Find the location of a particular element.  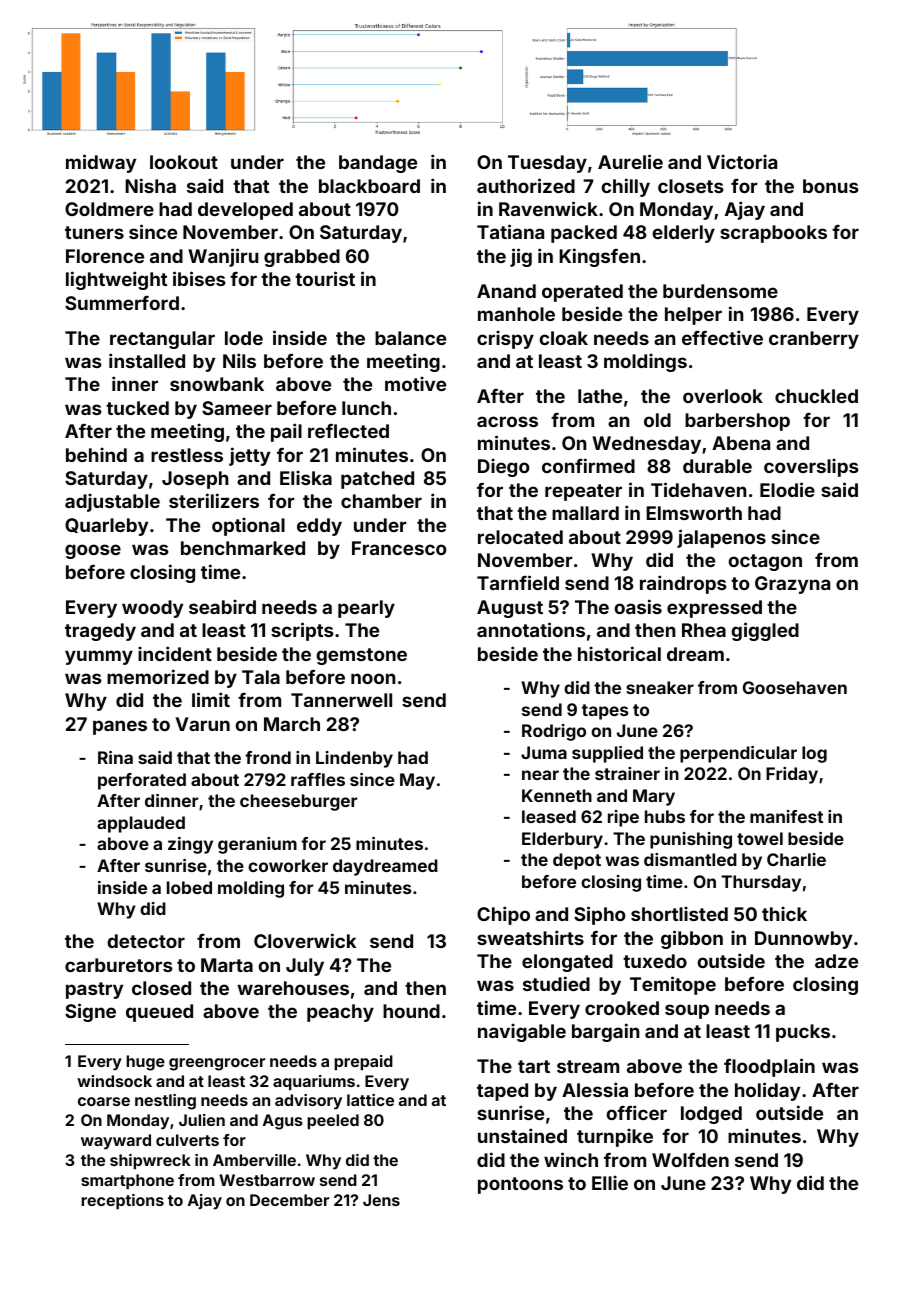

behind is located at coordinates (96, 454).
